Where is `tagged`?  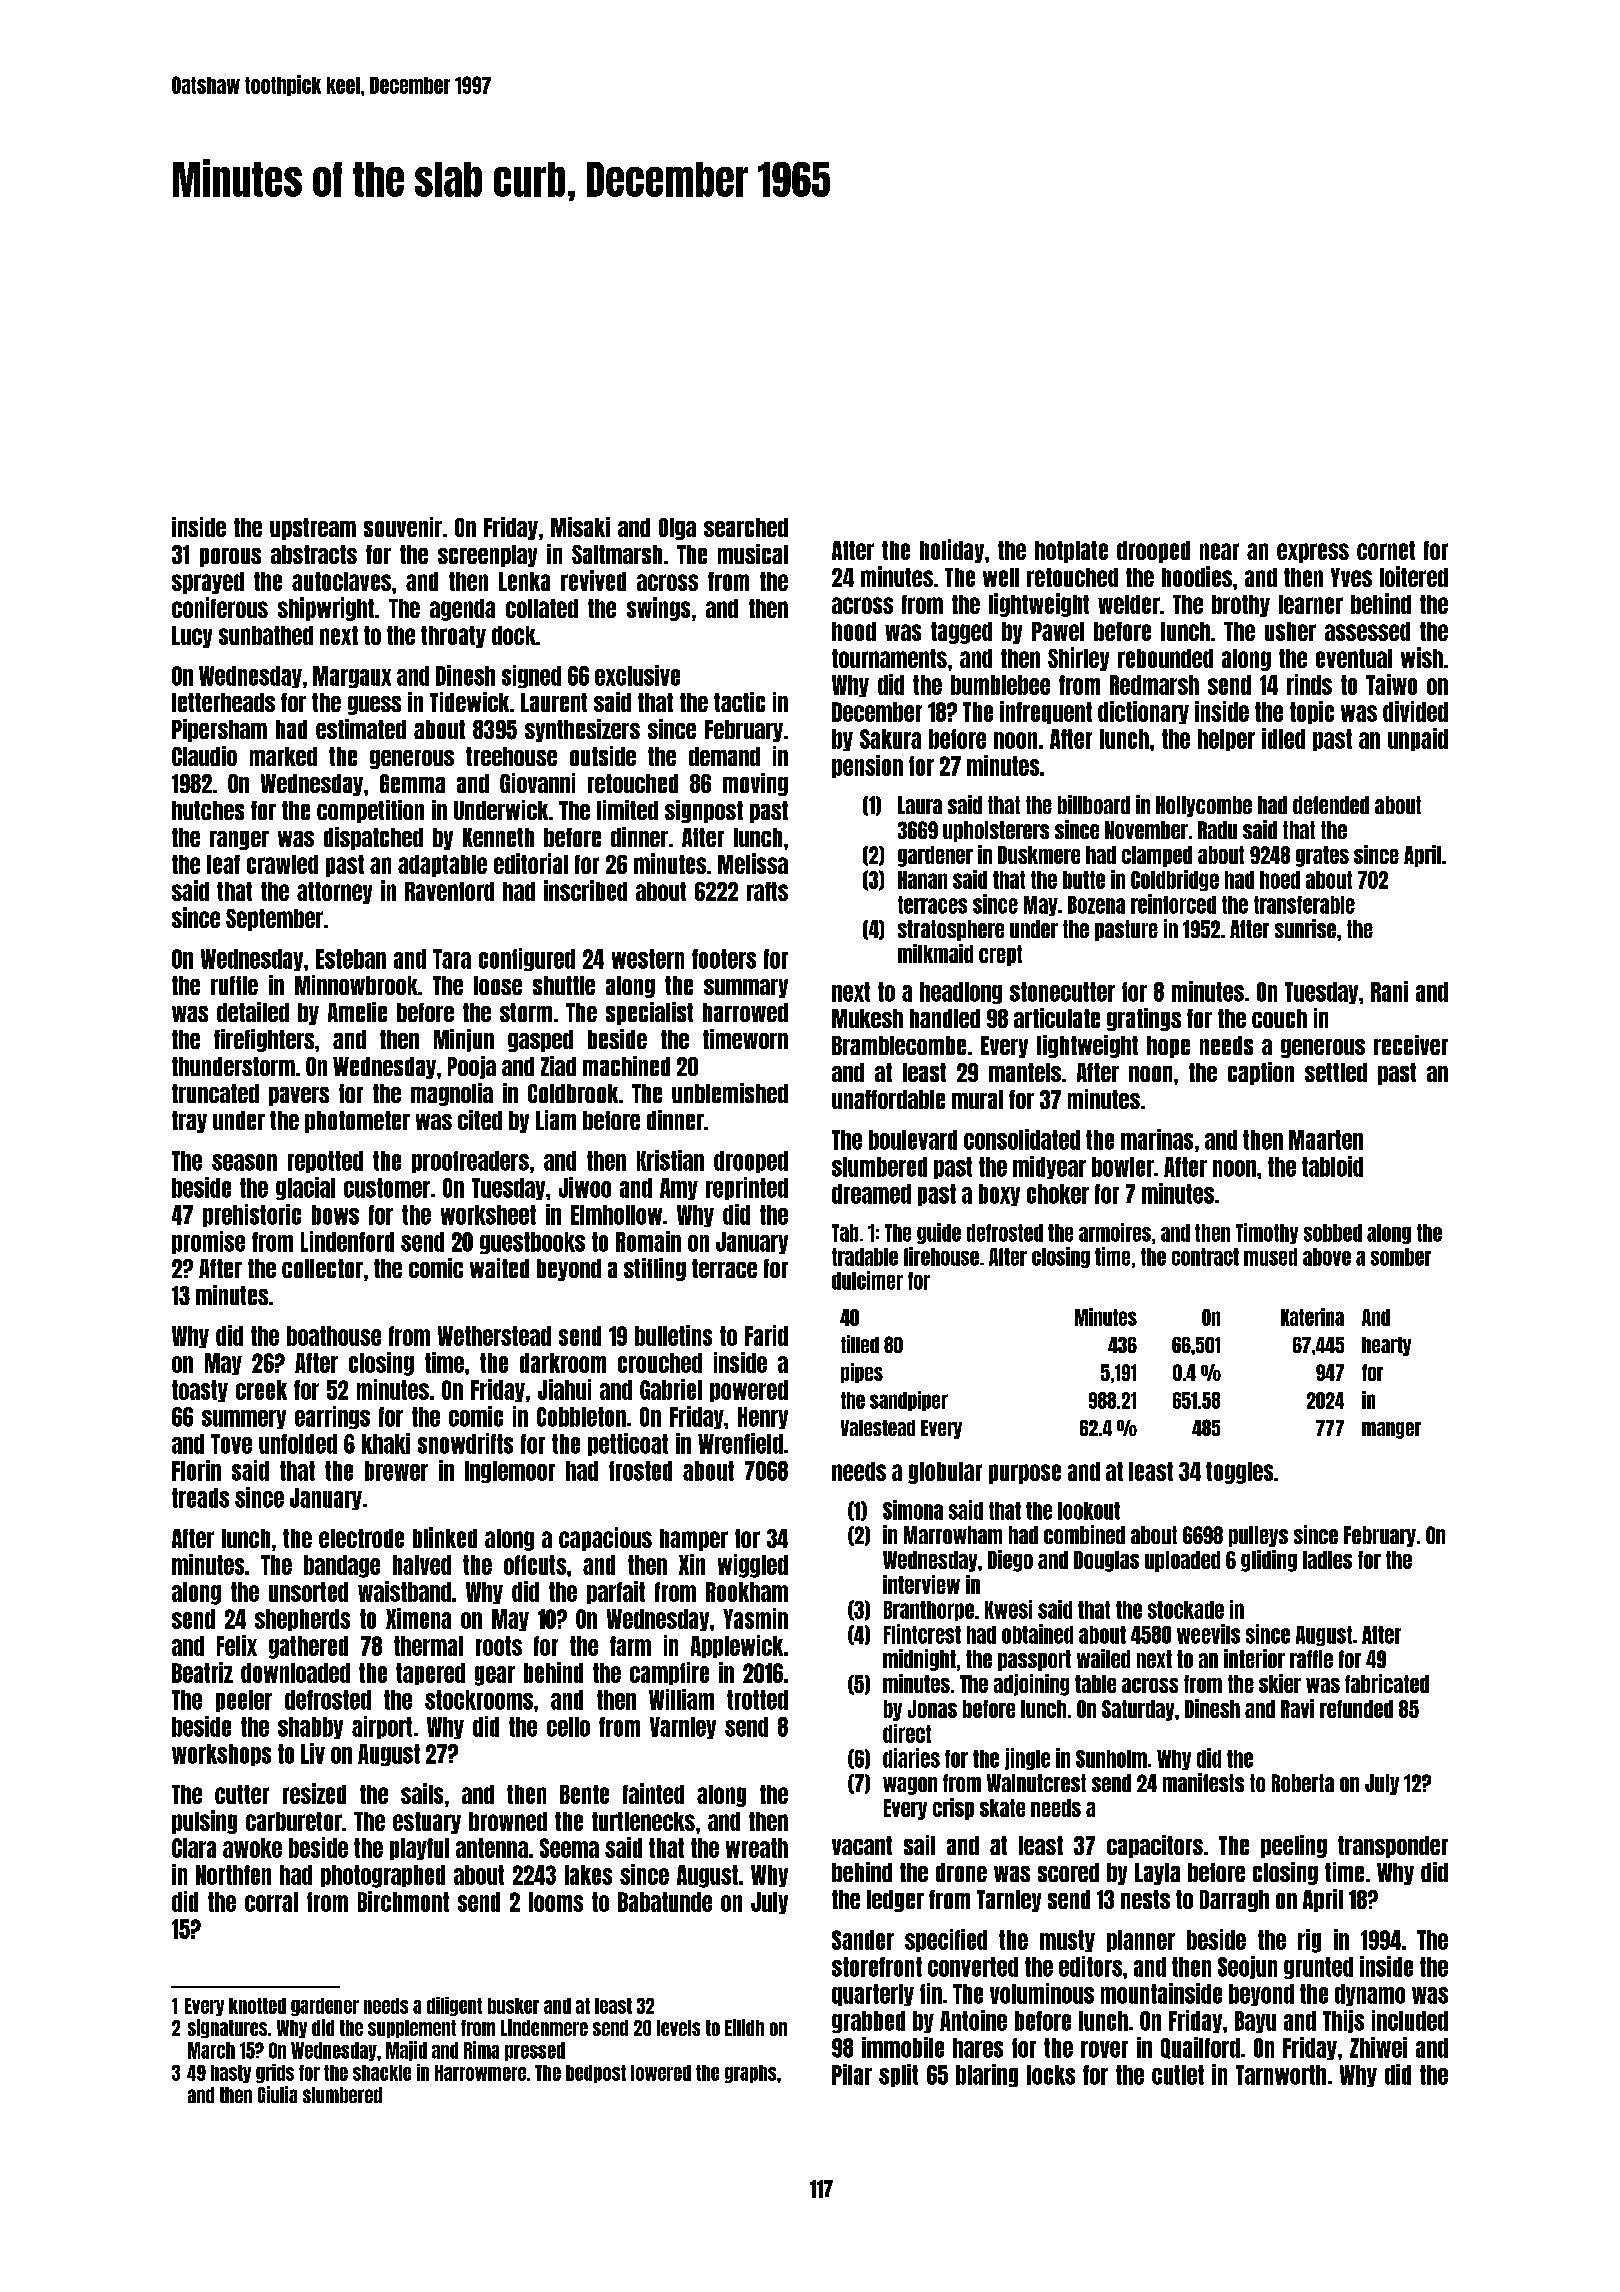 tagged is located at coordinates (961, 633).
